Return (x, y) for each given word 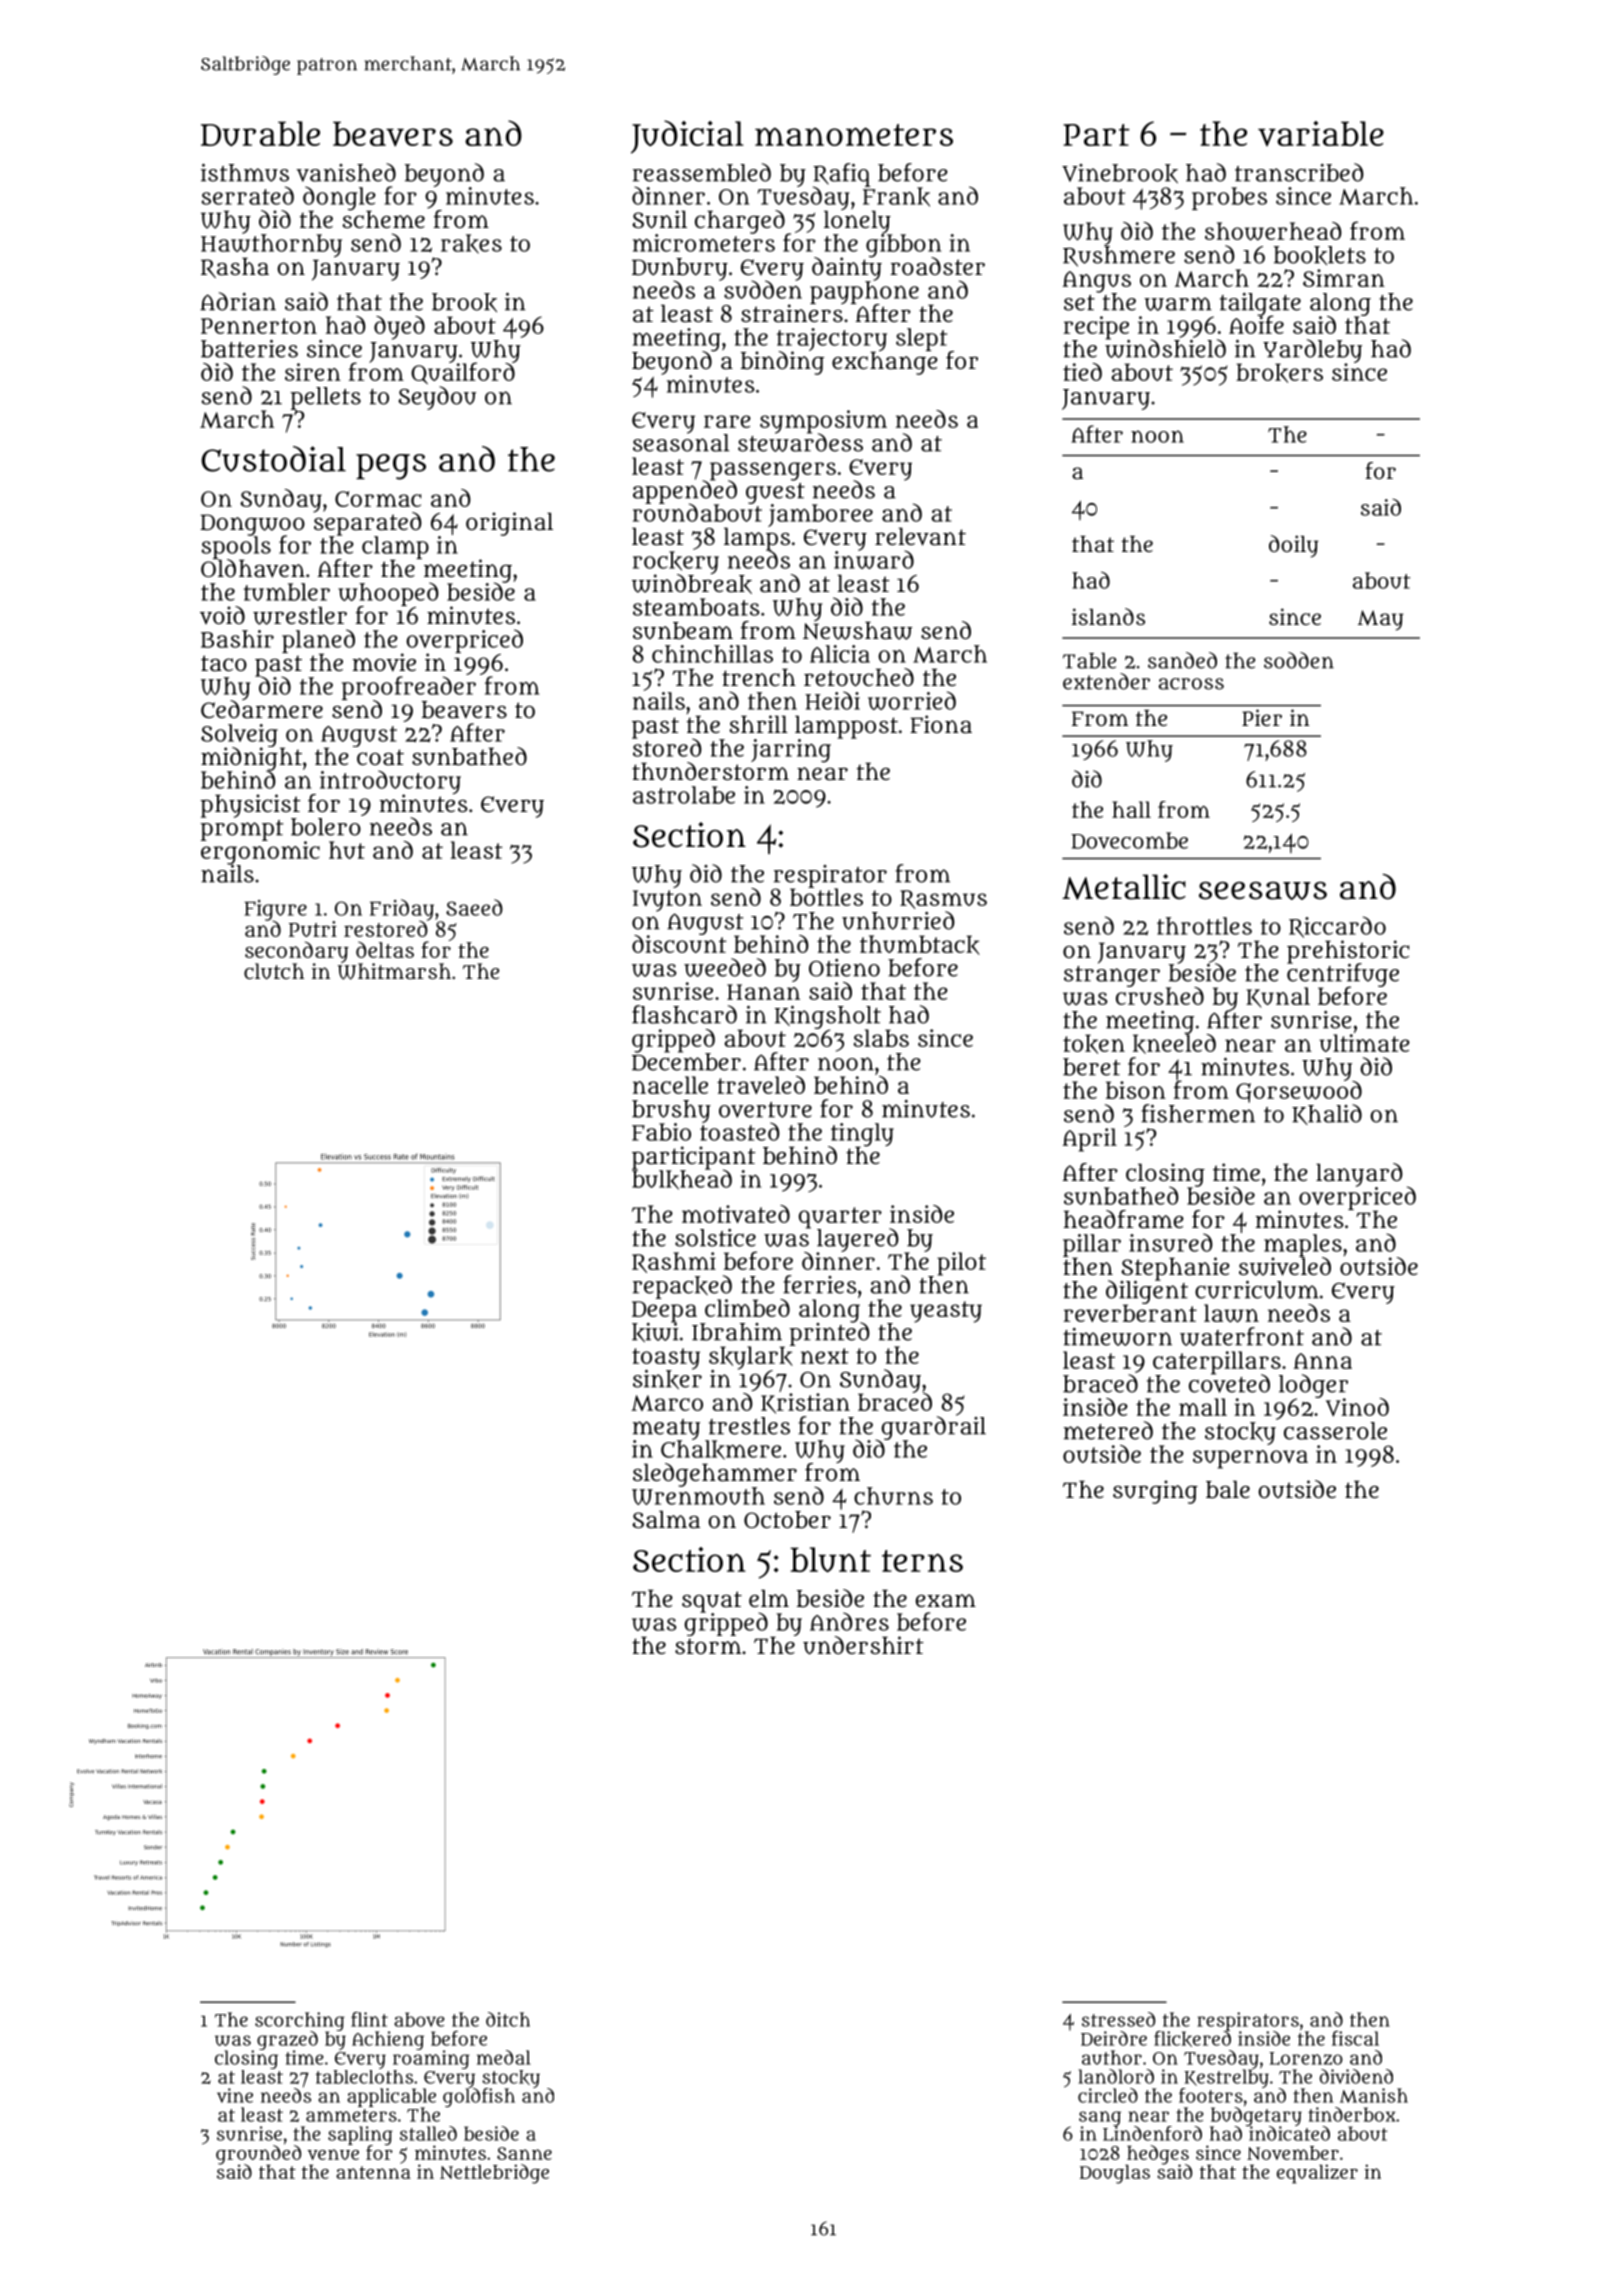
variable (1321, 133)
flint (369, 2019)
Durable (260, 134)
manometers (854, 135)
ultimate (1364, 1043)
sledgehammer (715, 1475)
